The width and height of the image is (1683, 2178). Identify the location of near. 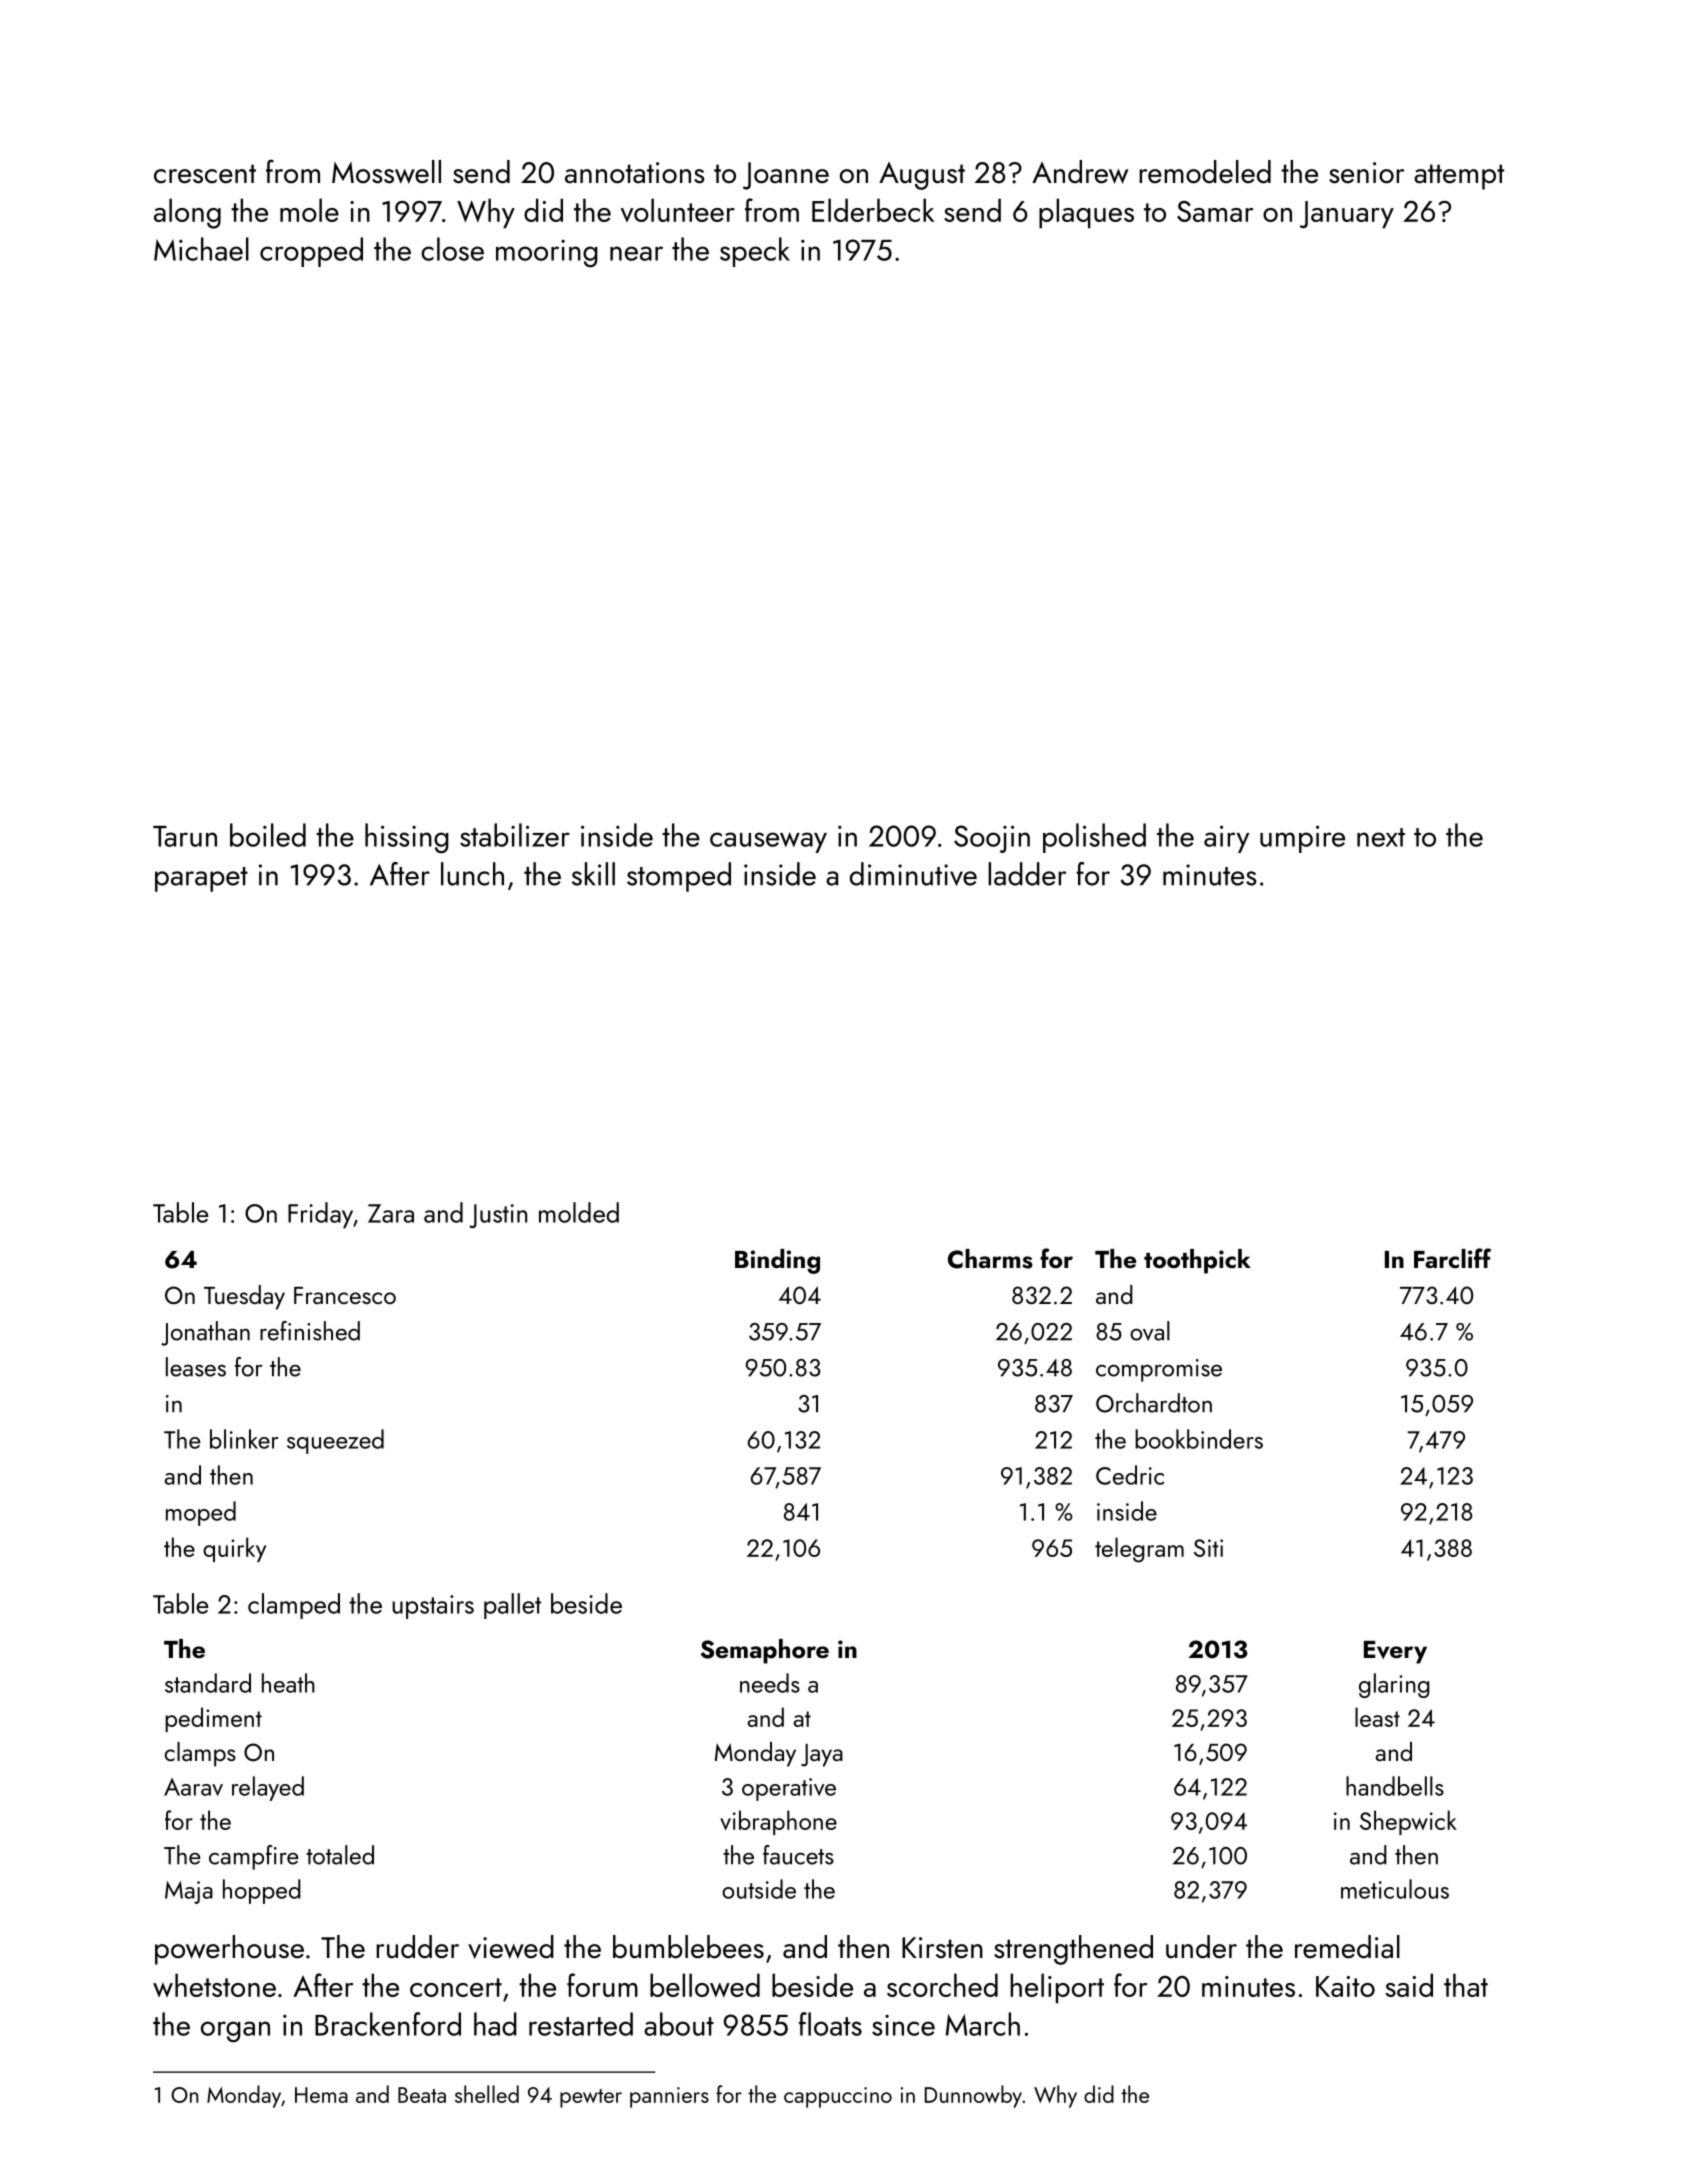
(636, 253).
